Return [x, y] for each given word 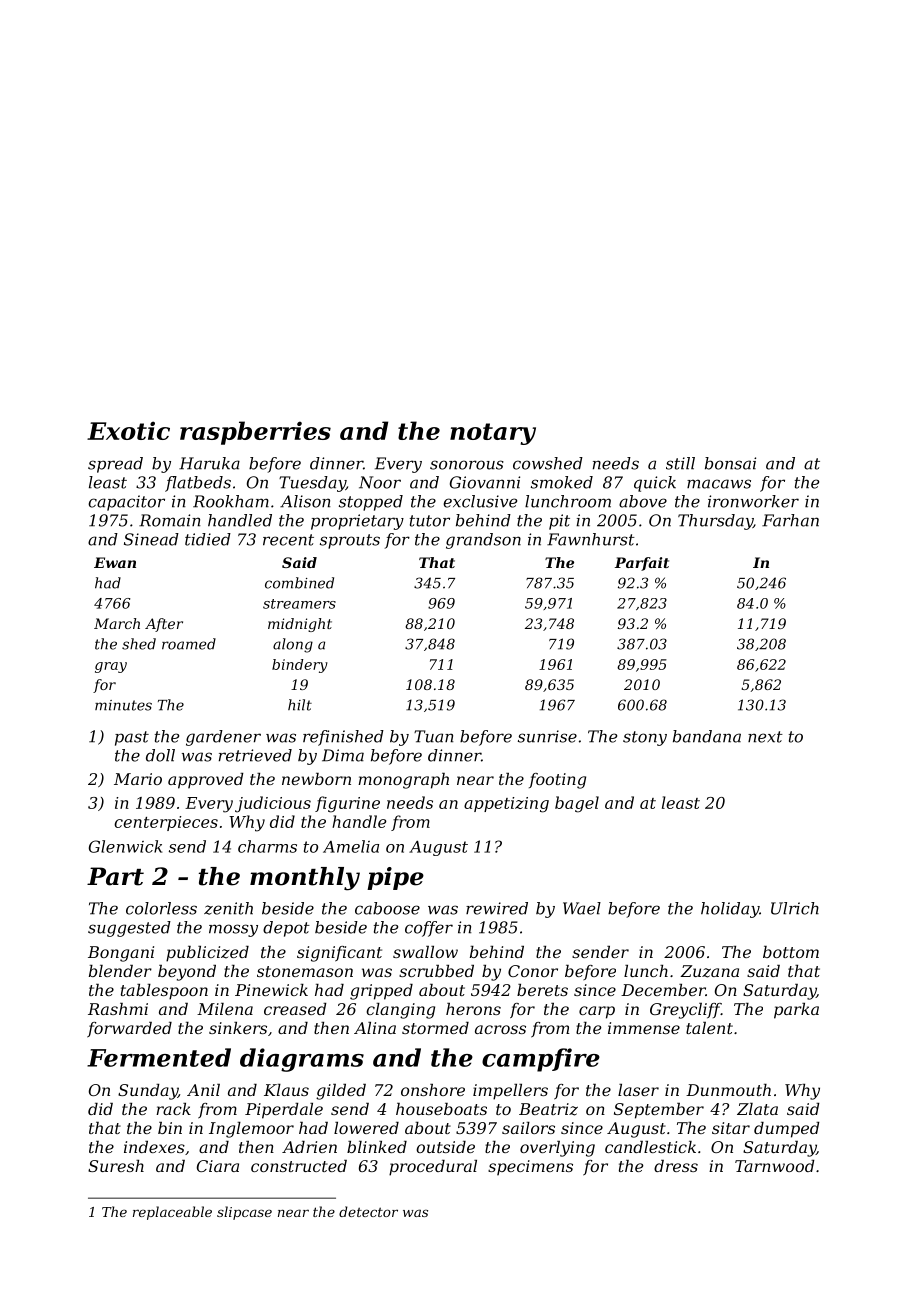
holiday [730, 910]
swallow [425, 952]
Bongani [121, 954]
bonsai [730, 463]
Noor [380, 482]
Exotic [128, 430]
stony [645, 738]
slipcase [244, 1213]
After [164, 625]
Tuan [433, 736]
